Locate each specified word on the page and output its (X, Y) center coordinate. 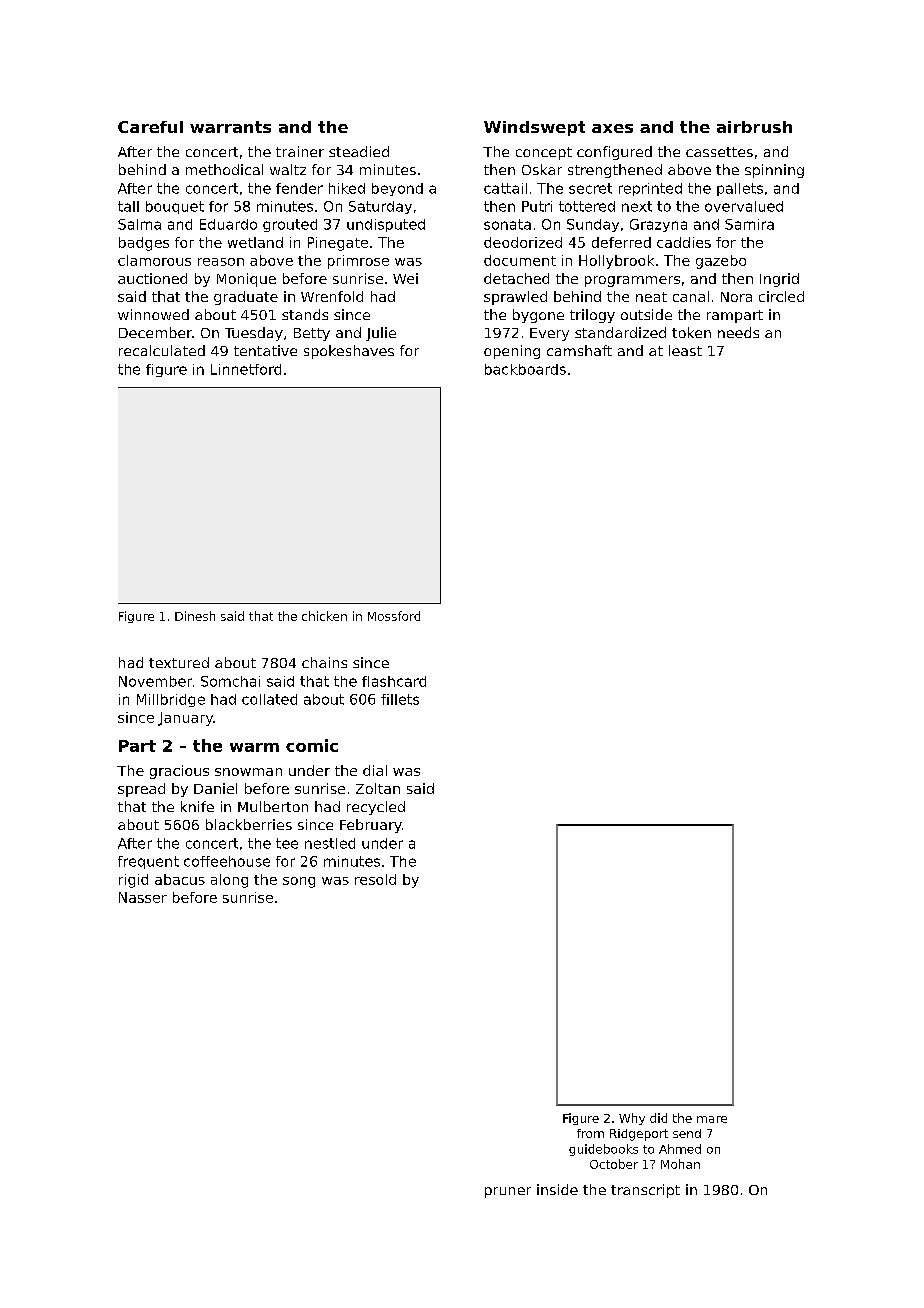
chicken (324, 616)
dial (375, 770)
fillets (400, 699)
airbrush (754, 127)
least (685, 350)
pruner (508, 1192)
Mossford (394, 616)
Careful (150, 127)
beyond (397, 189)
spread (141, 790)
